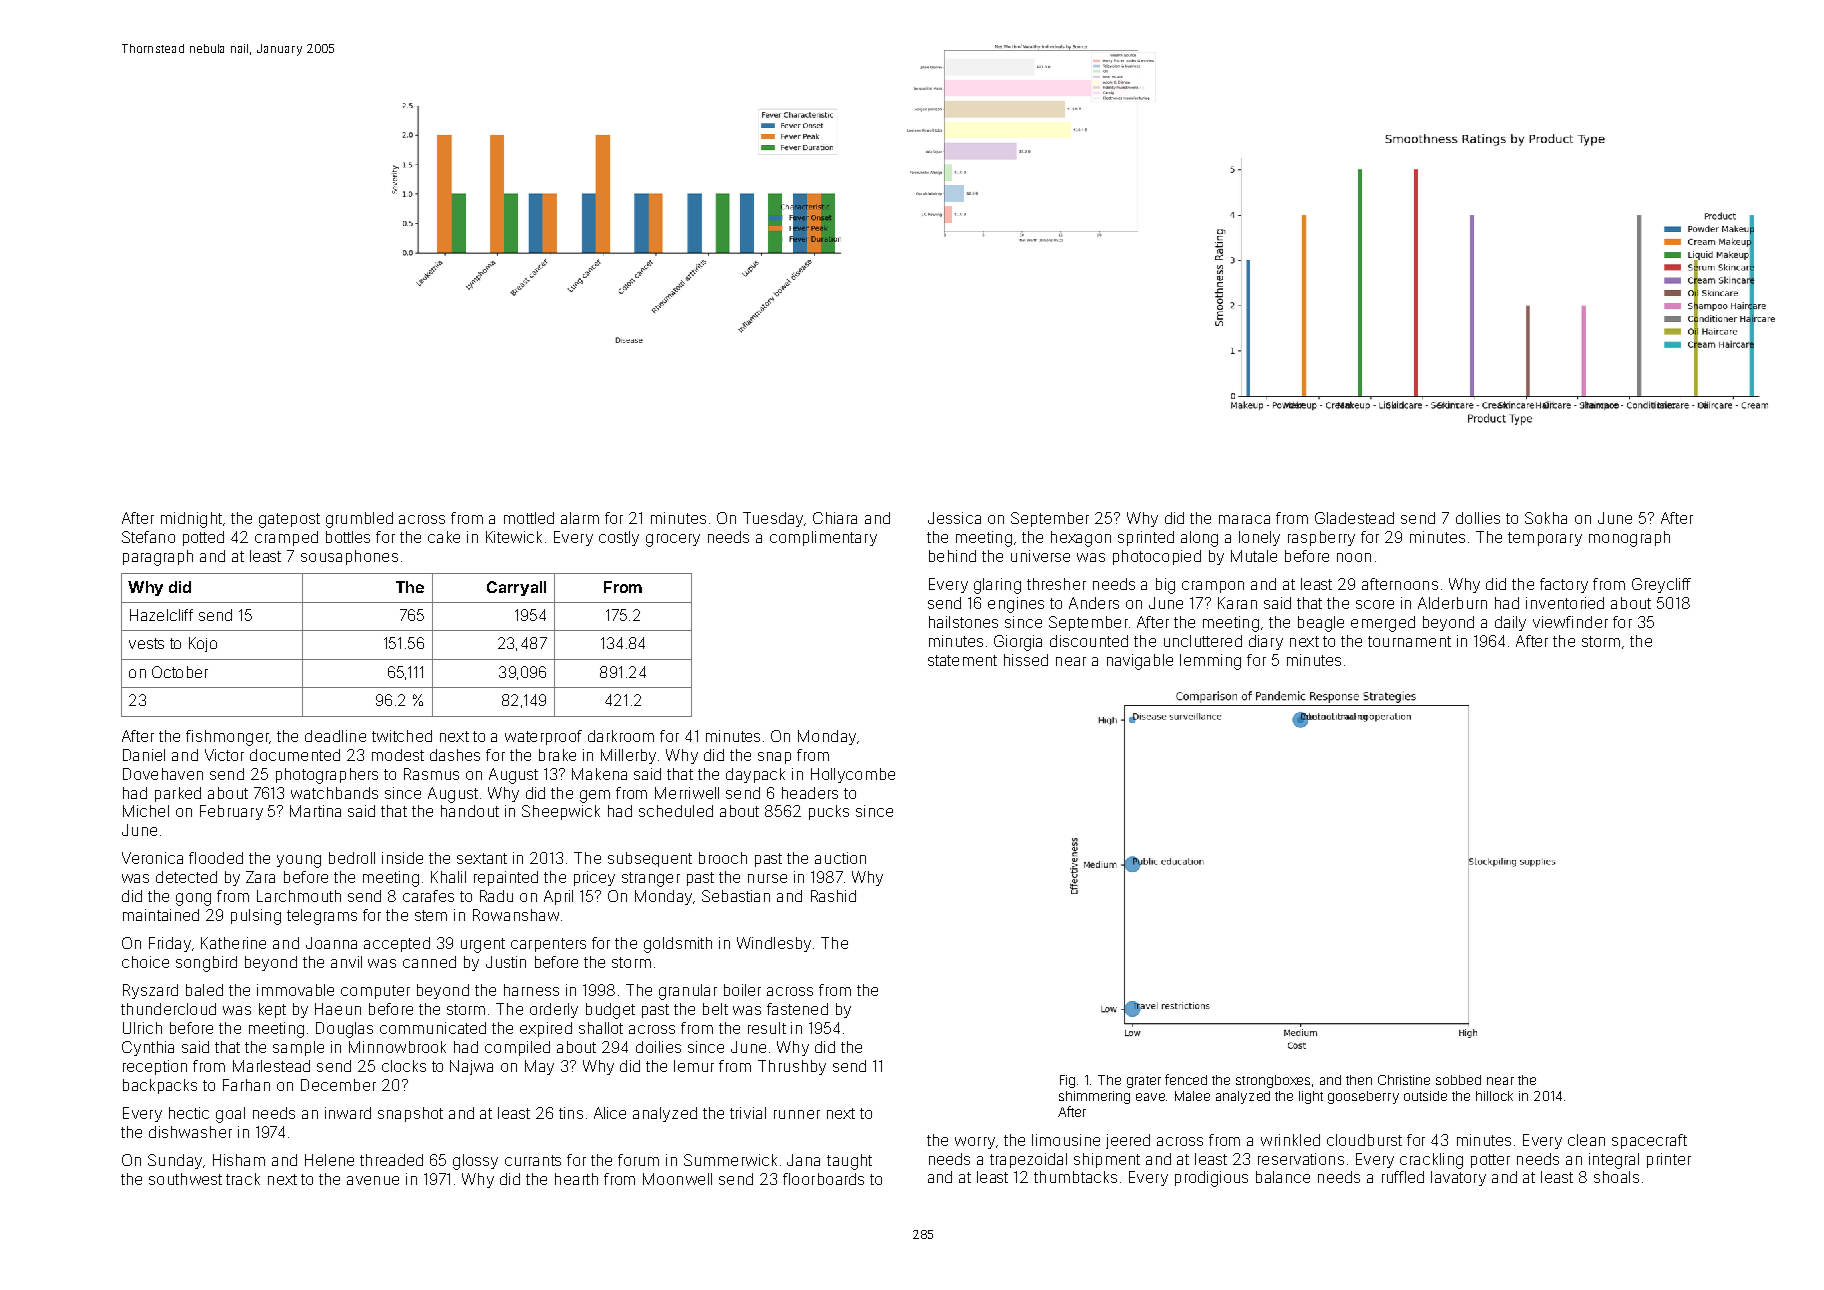 Image resolution: width=1824 pixels, height=1290 pixels. Describe the element at coordinates (1128, 1141) in the screenshot. I see `jeered` at that location.
